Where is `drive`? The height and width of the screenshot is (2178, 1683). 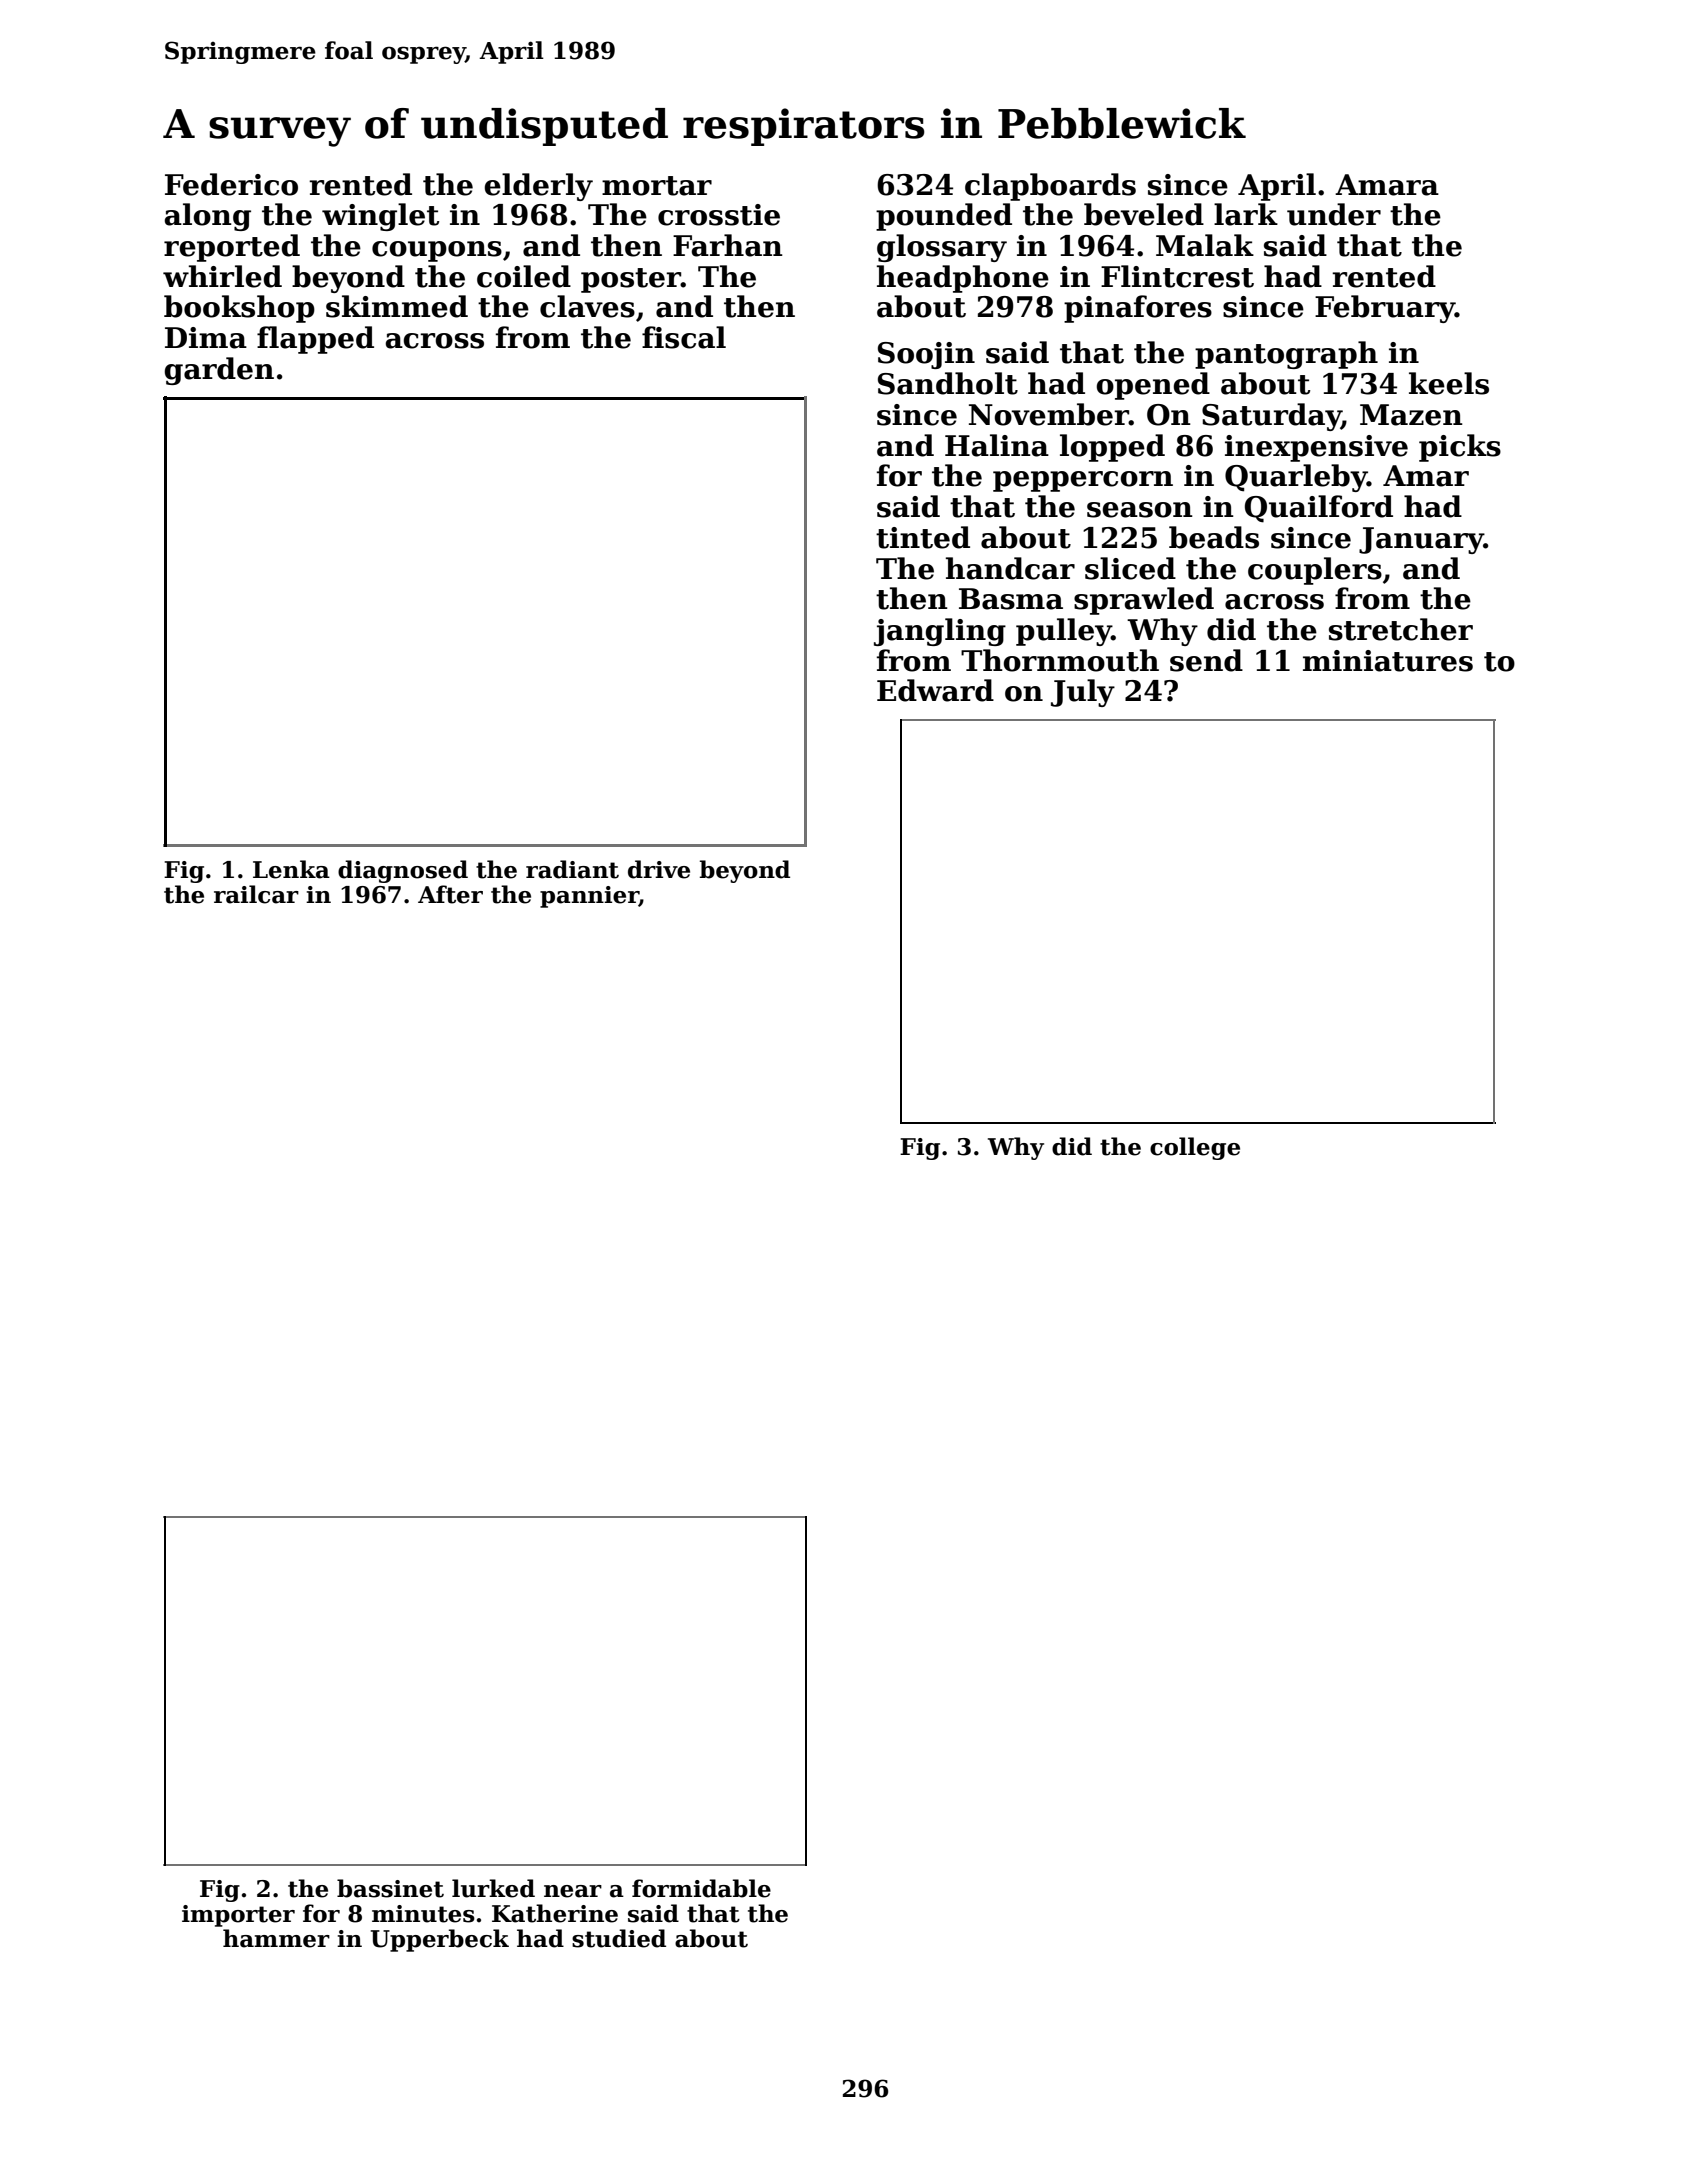
drive is located at coordinates (659, 869).
